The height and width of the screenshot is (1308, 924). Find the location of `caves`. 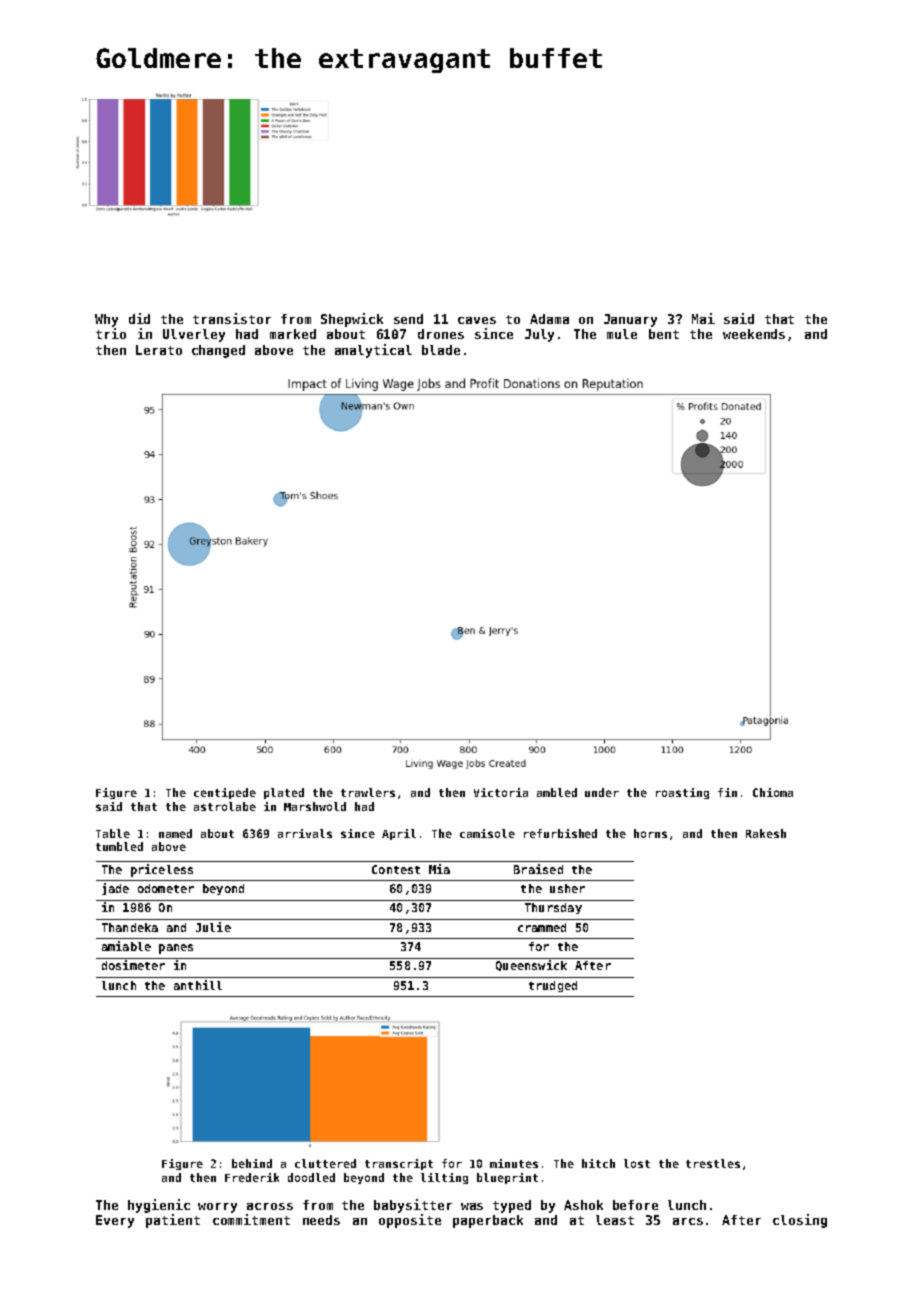

caves is located at coordinates (477, 320).
